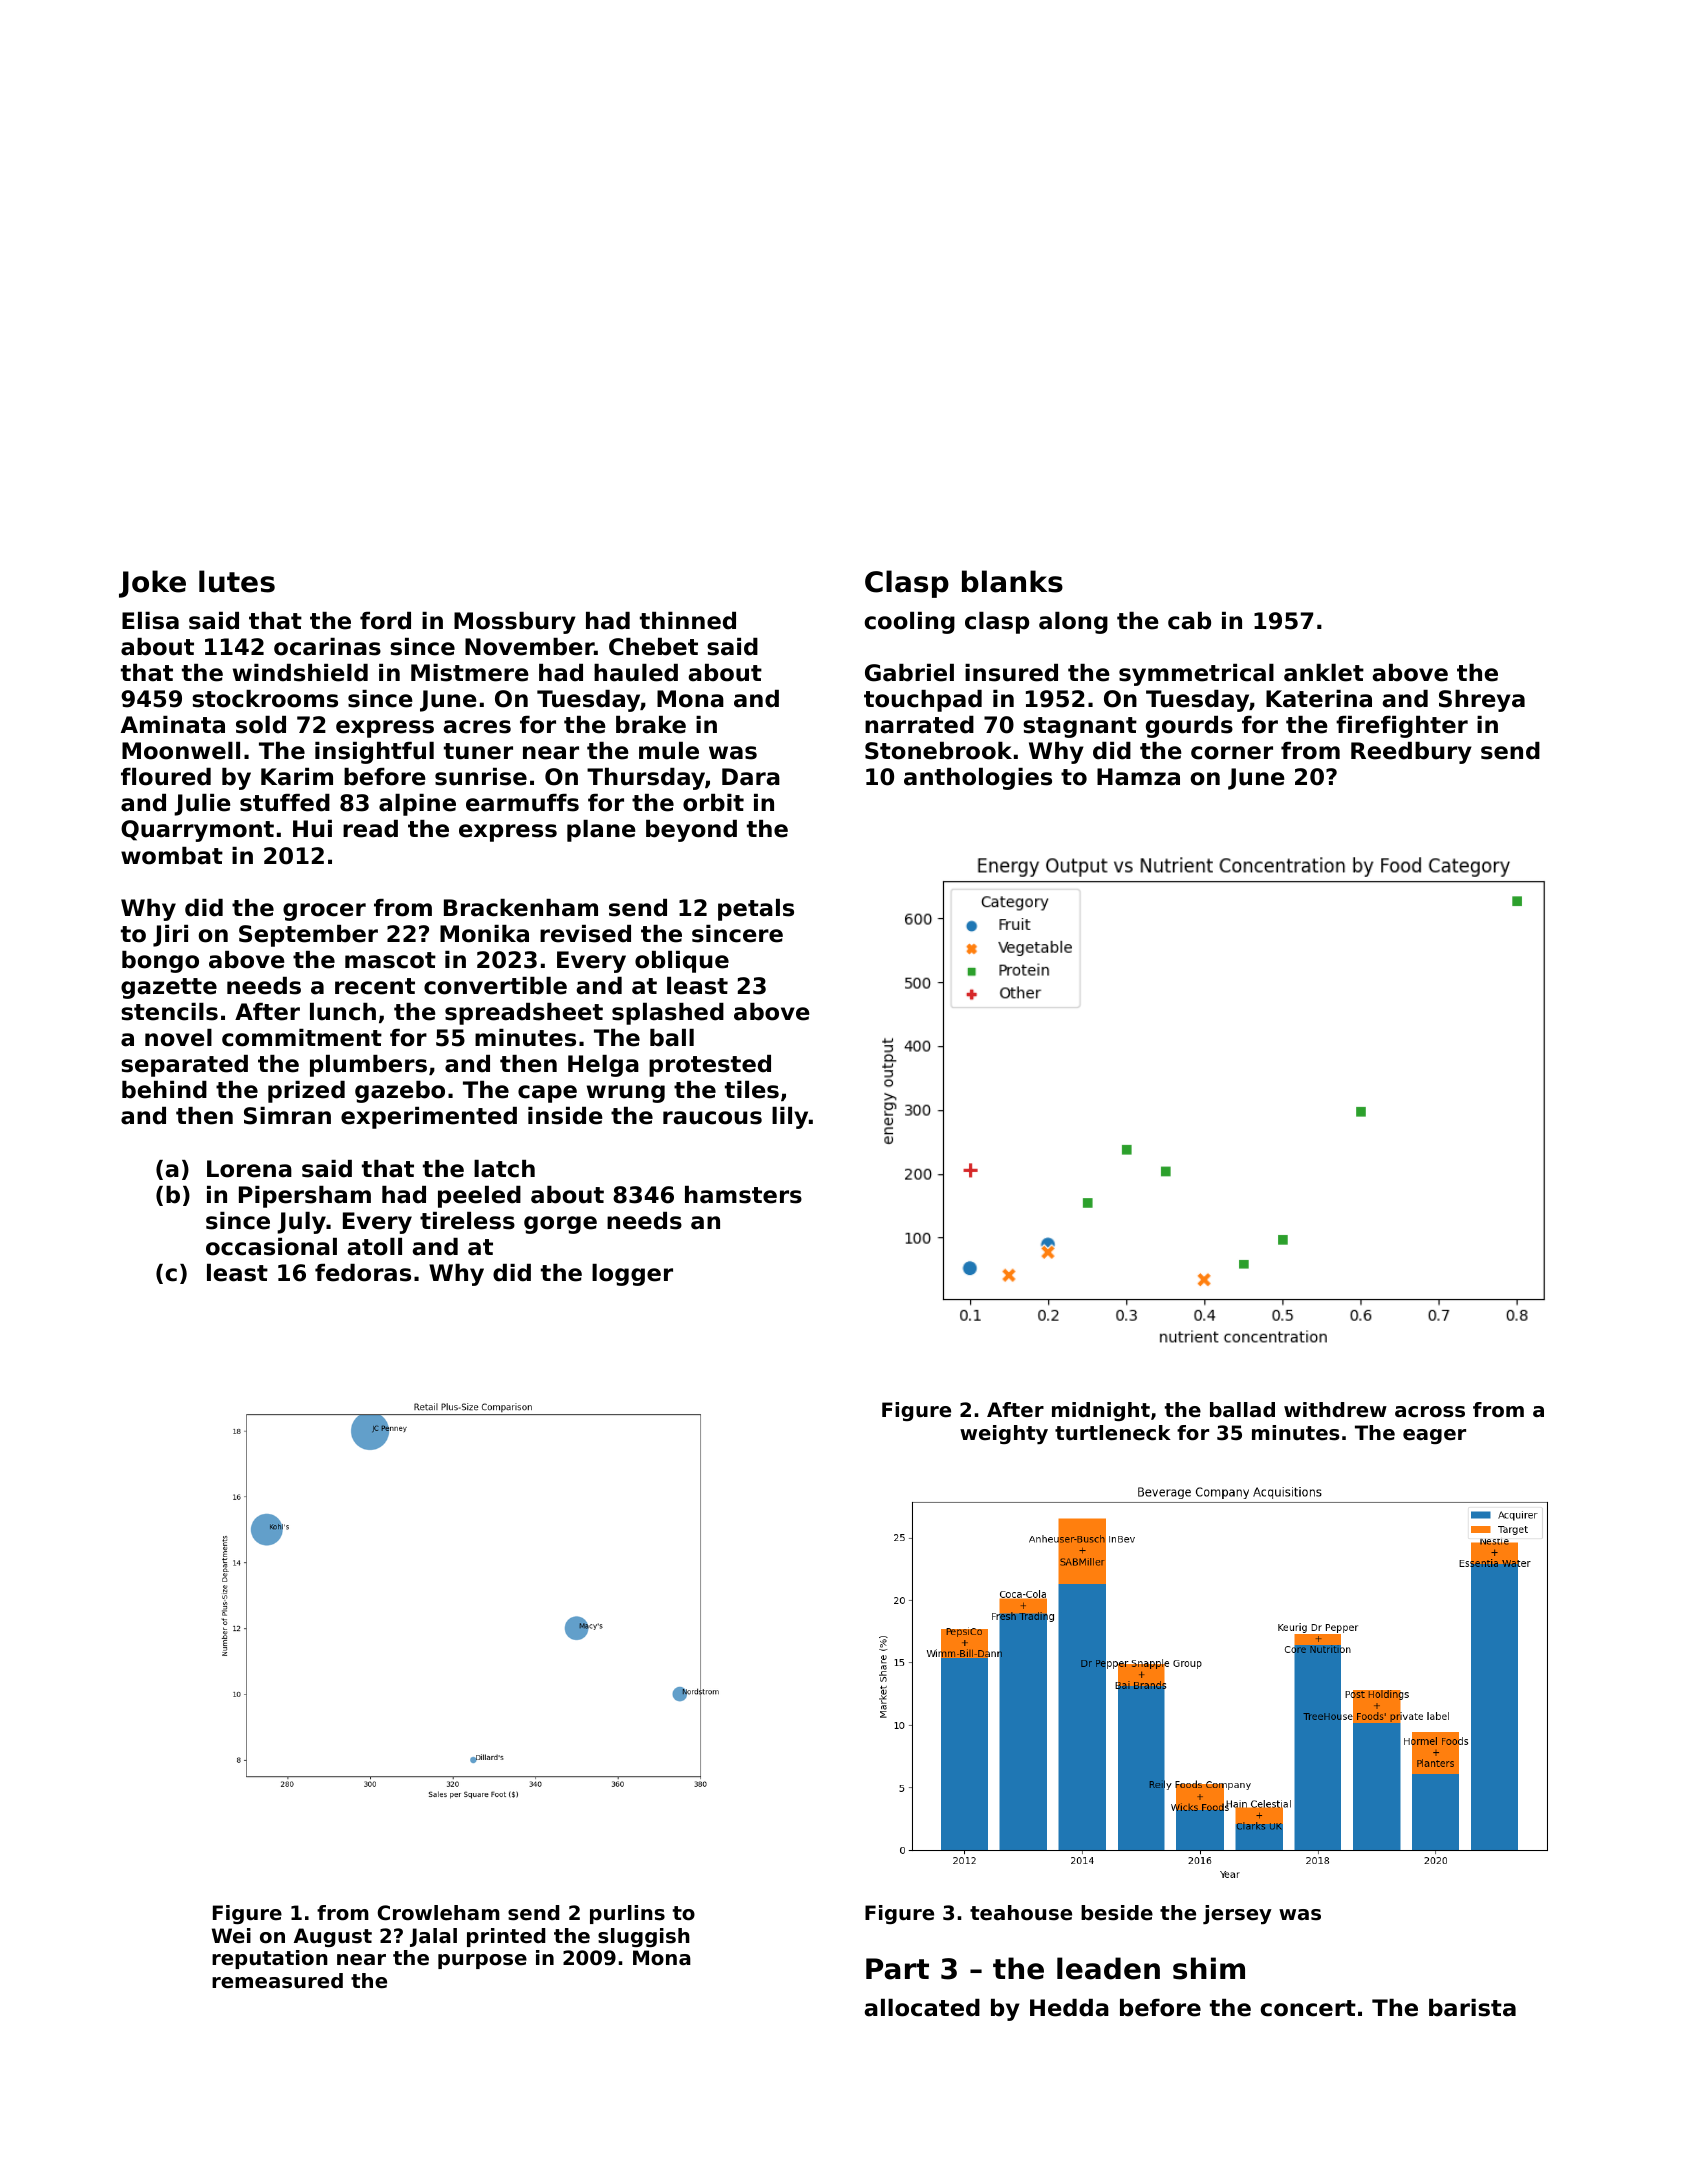 The image size is (1683, 2178). What do you see at coordinates (743, 1195) in the document?
I see `hamsters` at bounding box center [743, 1195].
